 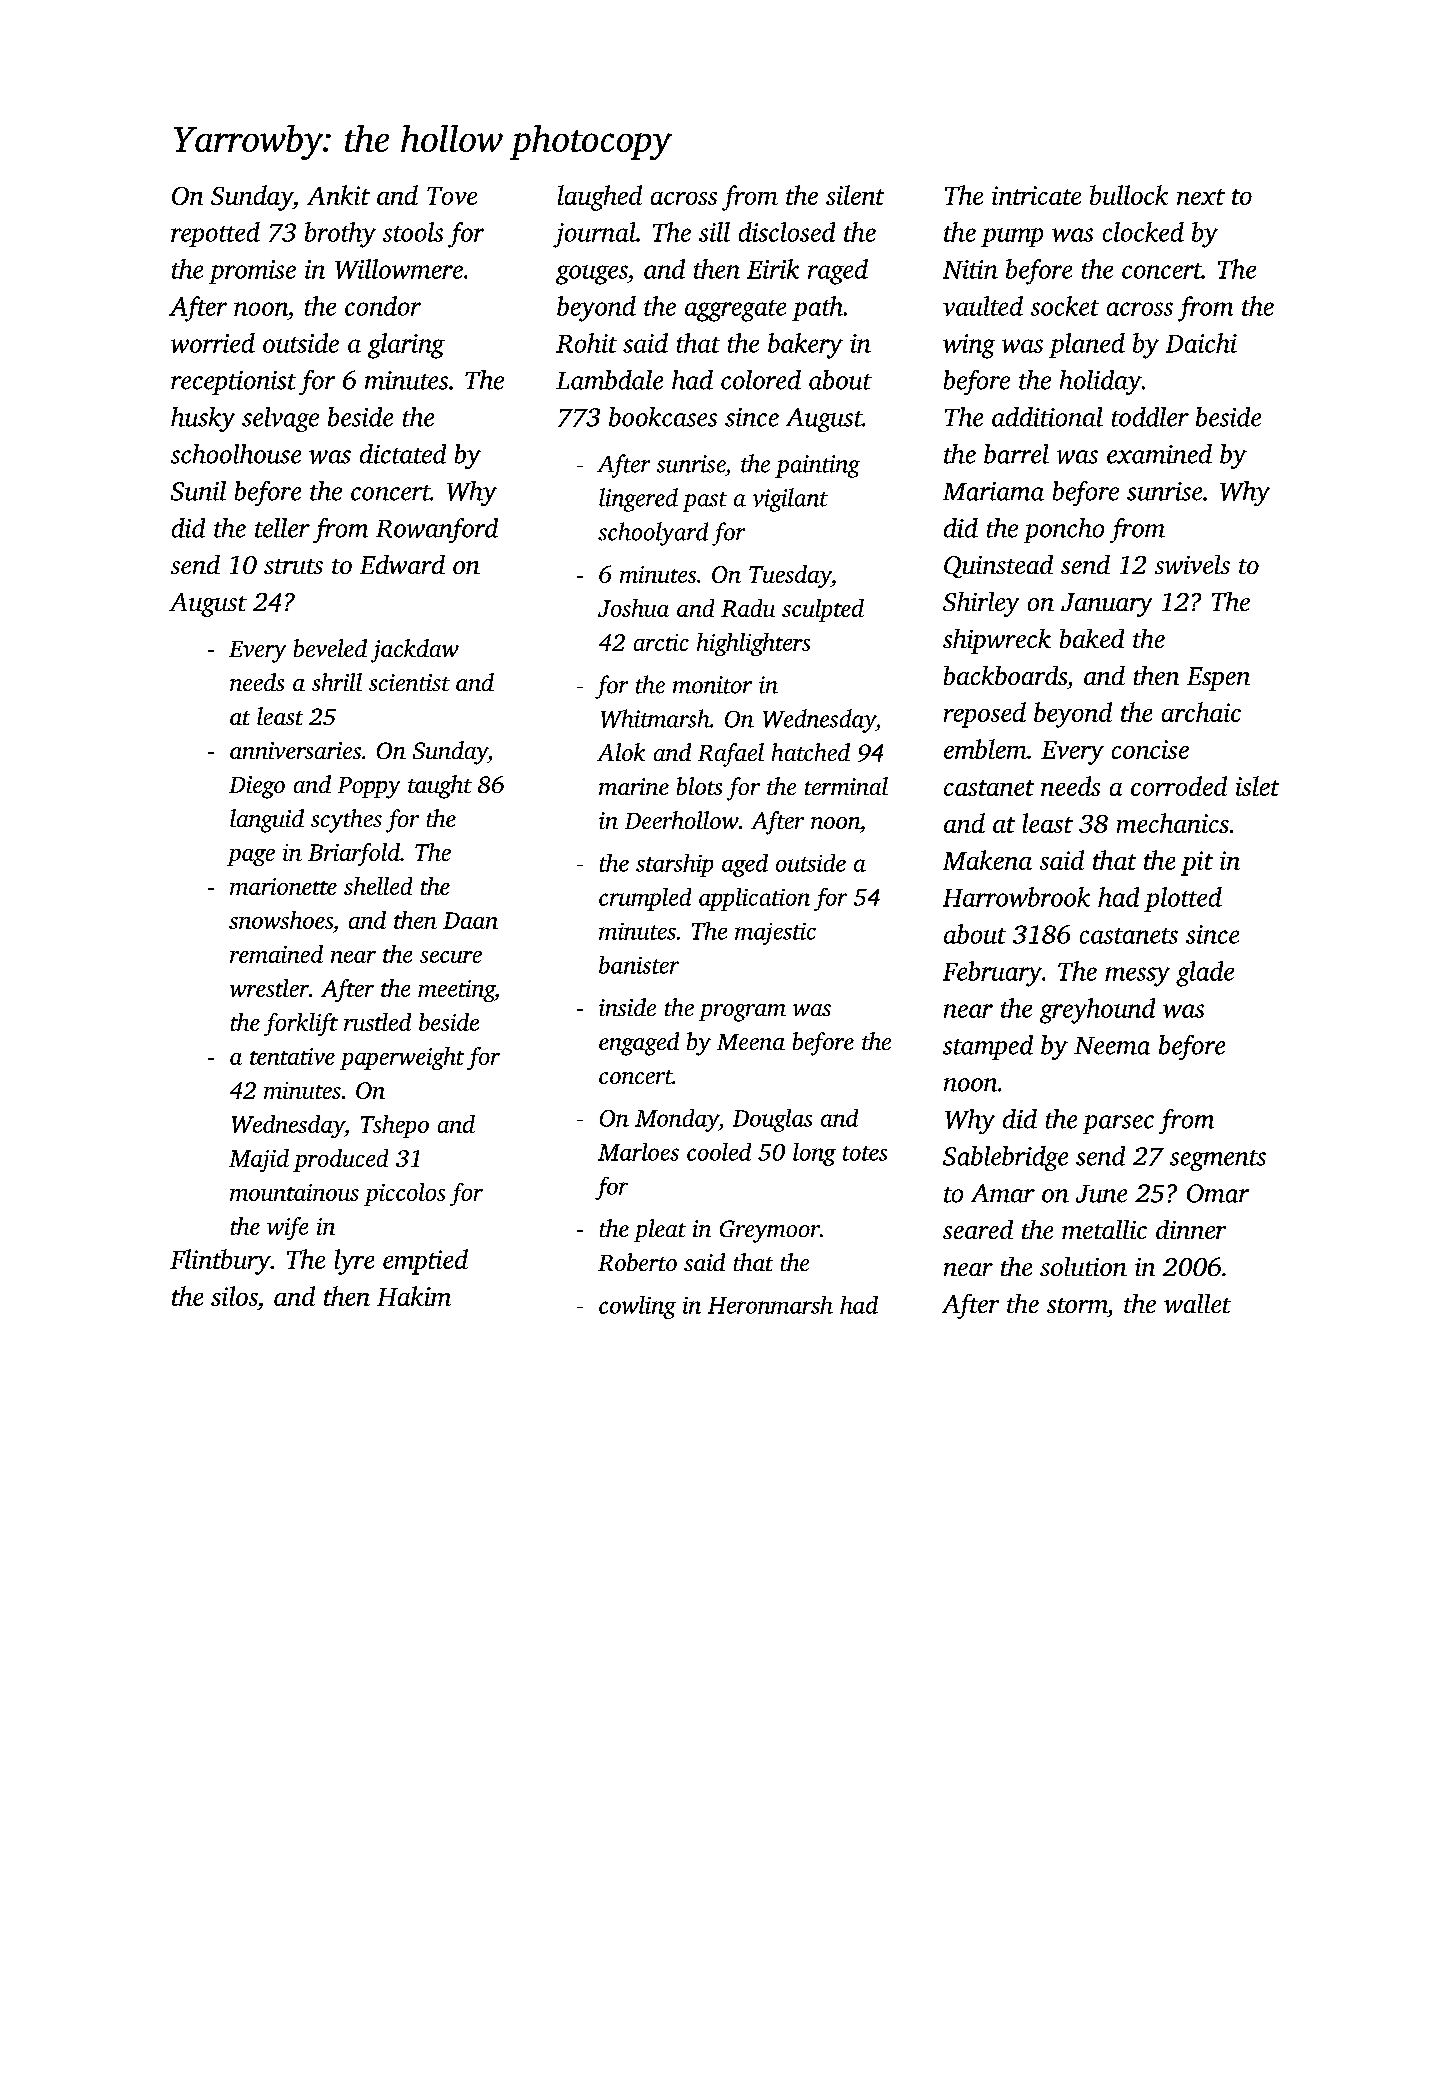 I want to click on archaic, so click(x=1201, y=712).
